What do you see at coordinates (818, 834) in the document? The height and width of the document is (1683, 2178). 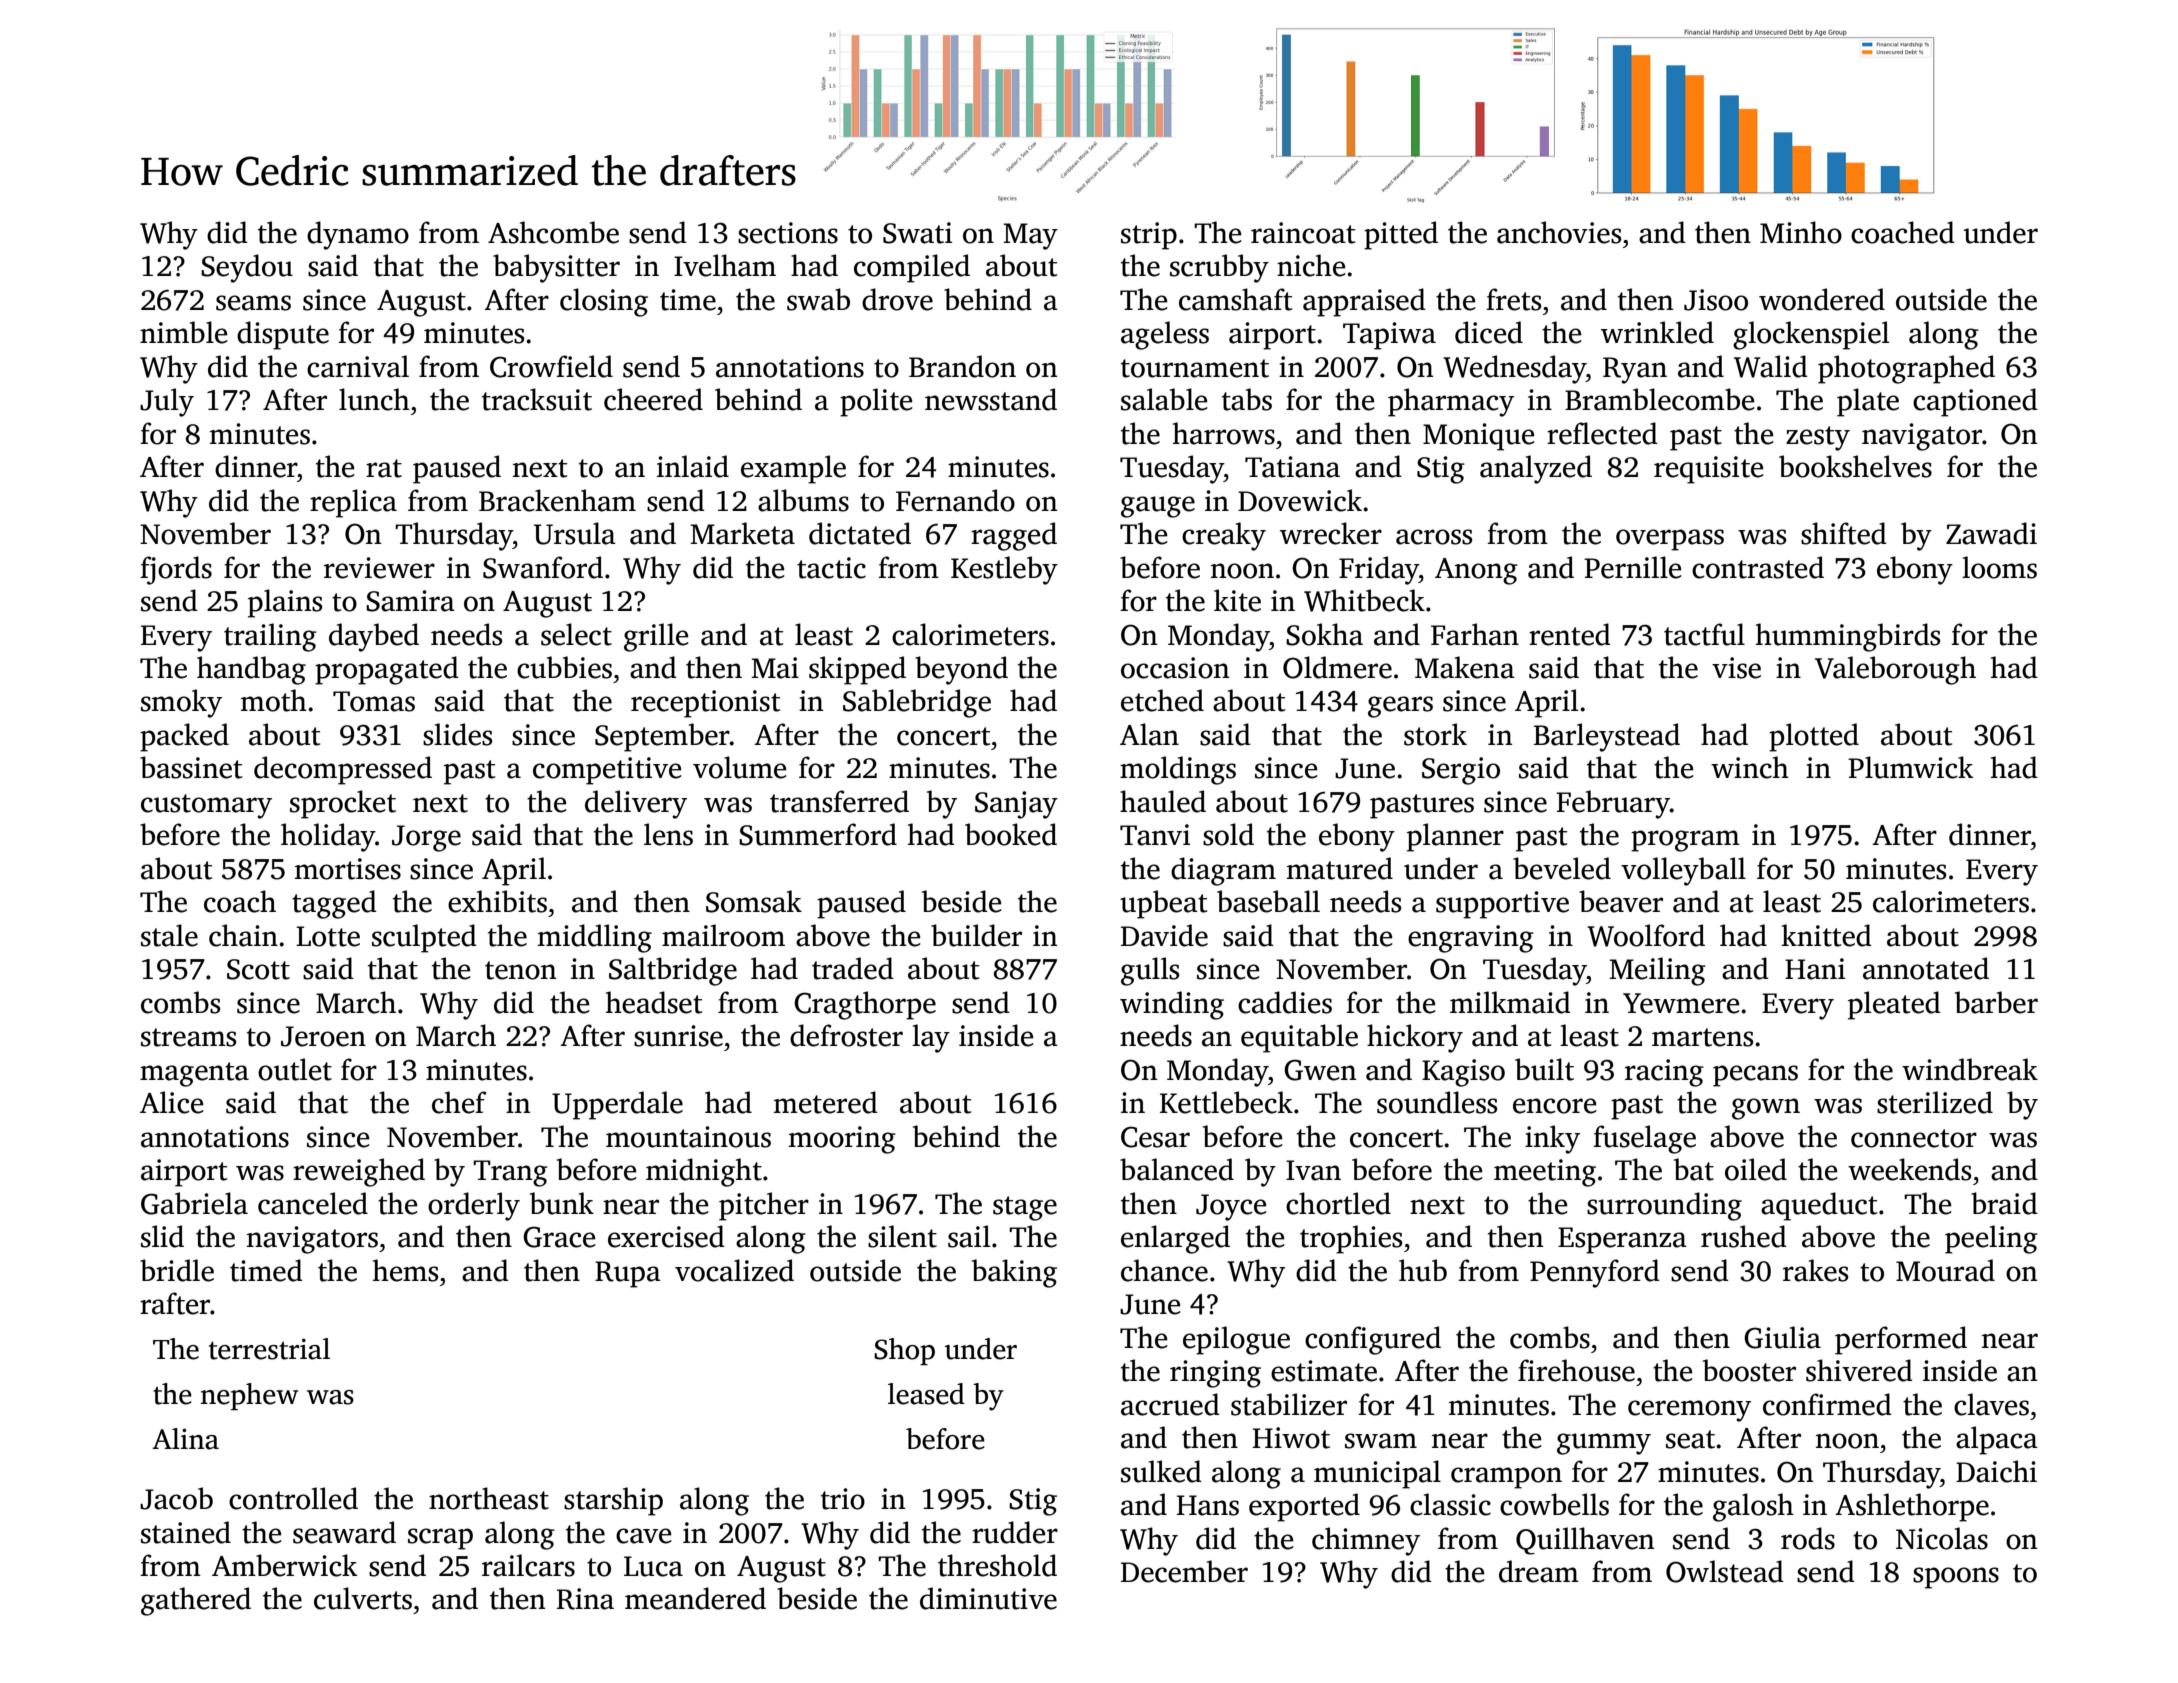 I see `Summerford` at bounding box center [818, 834].
